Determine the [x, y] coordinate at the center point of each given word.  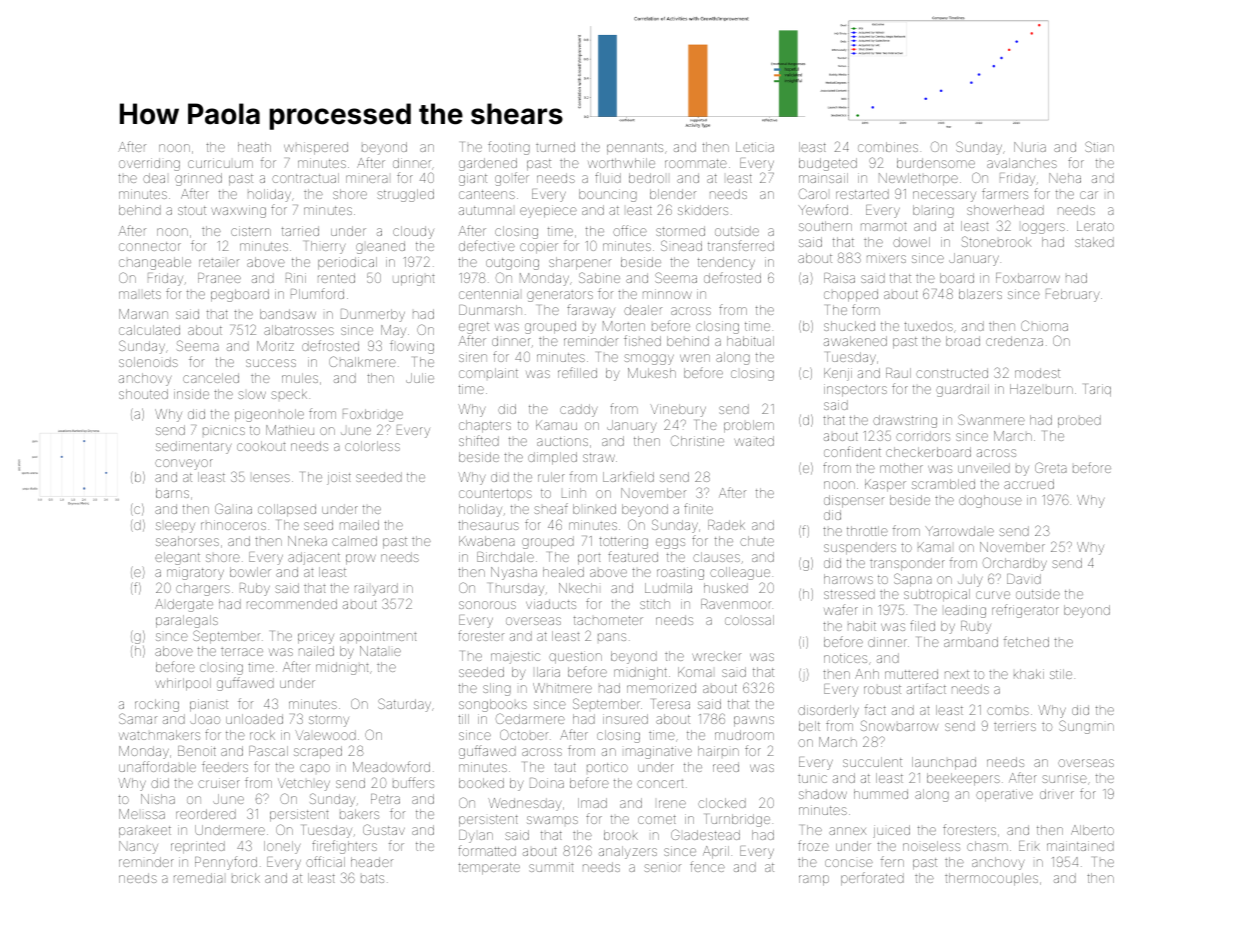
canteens [487, 194]
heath [254, 147]
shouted [143, 394]
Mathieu [290, 430]
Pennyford [226, 863]
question [575, 657]
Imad [592, 803]
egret [474, 328]
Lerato [1095, 226]
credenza [1014, 341]
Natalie [380, 651]
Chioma [1044, 325]
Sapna [913, 580]
